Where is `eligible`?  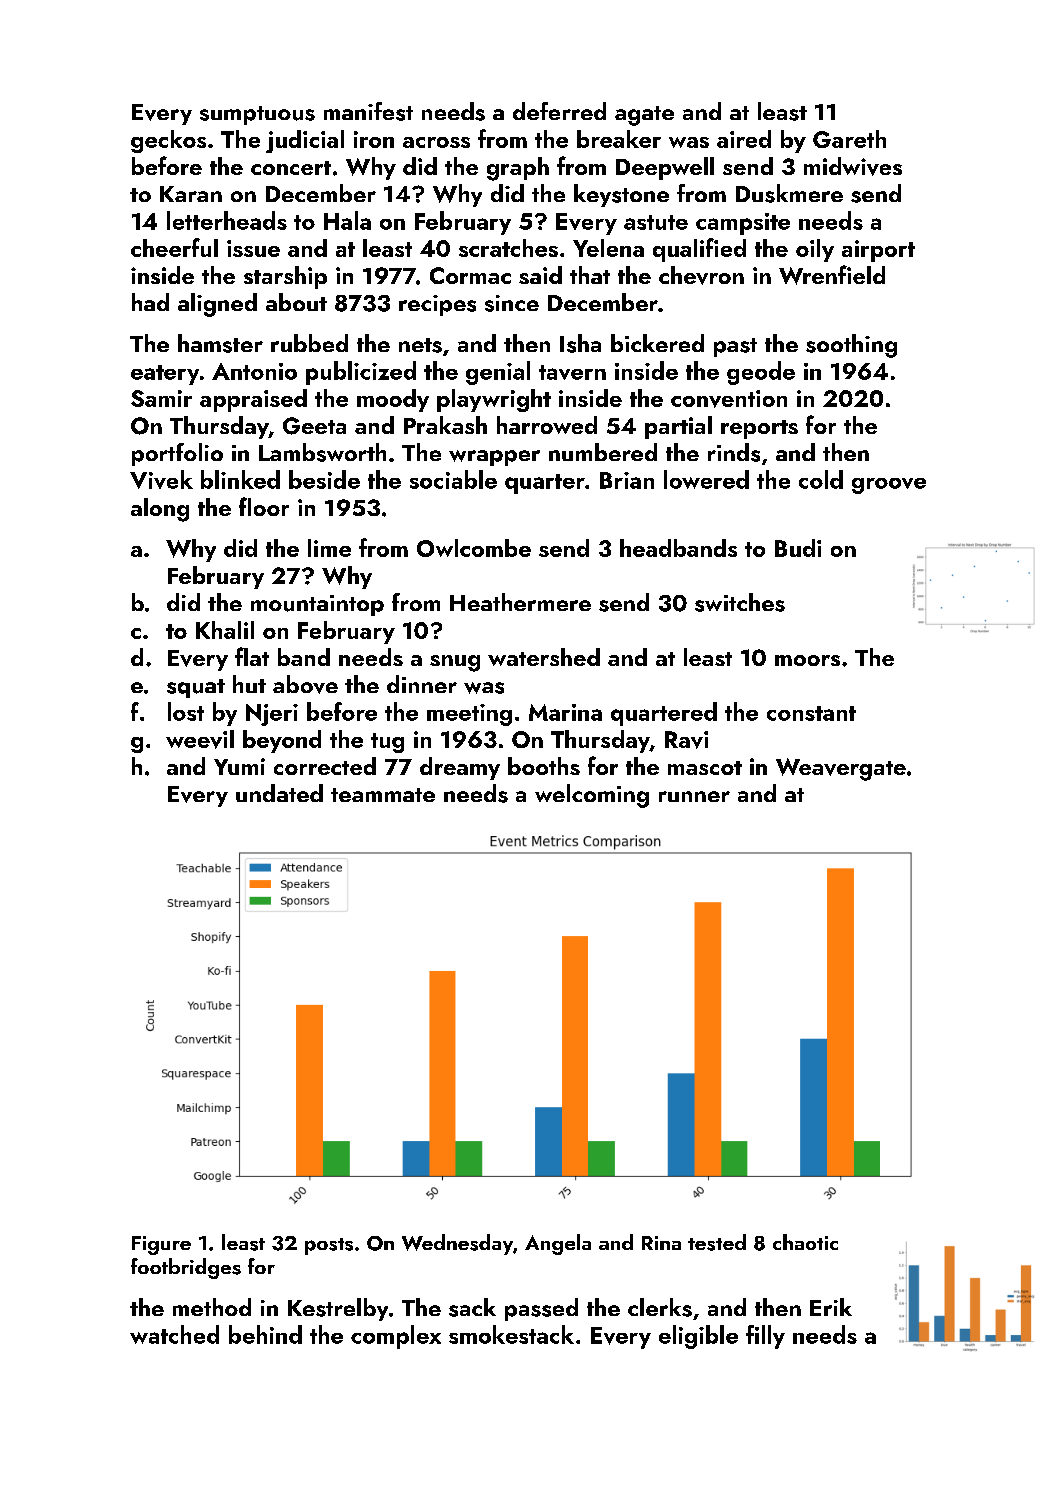
eligible is located at coordinates (698, 1337).
